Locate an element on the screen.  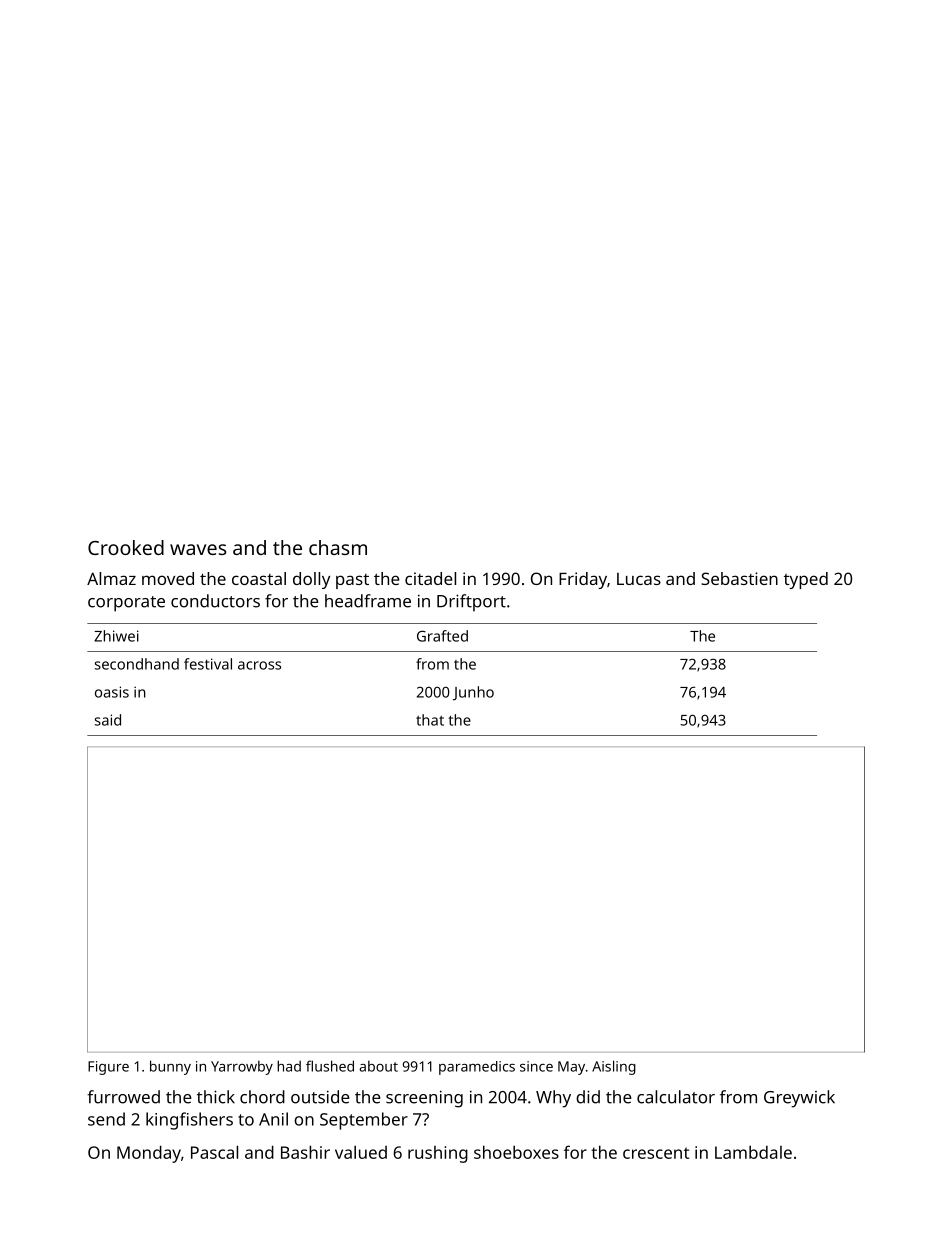
Bashir is located at coordinates (305, 1152).
